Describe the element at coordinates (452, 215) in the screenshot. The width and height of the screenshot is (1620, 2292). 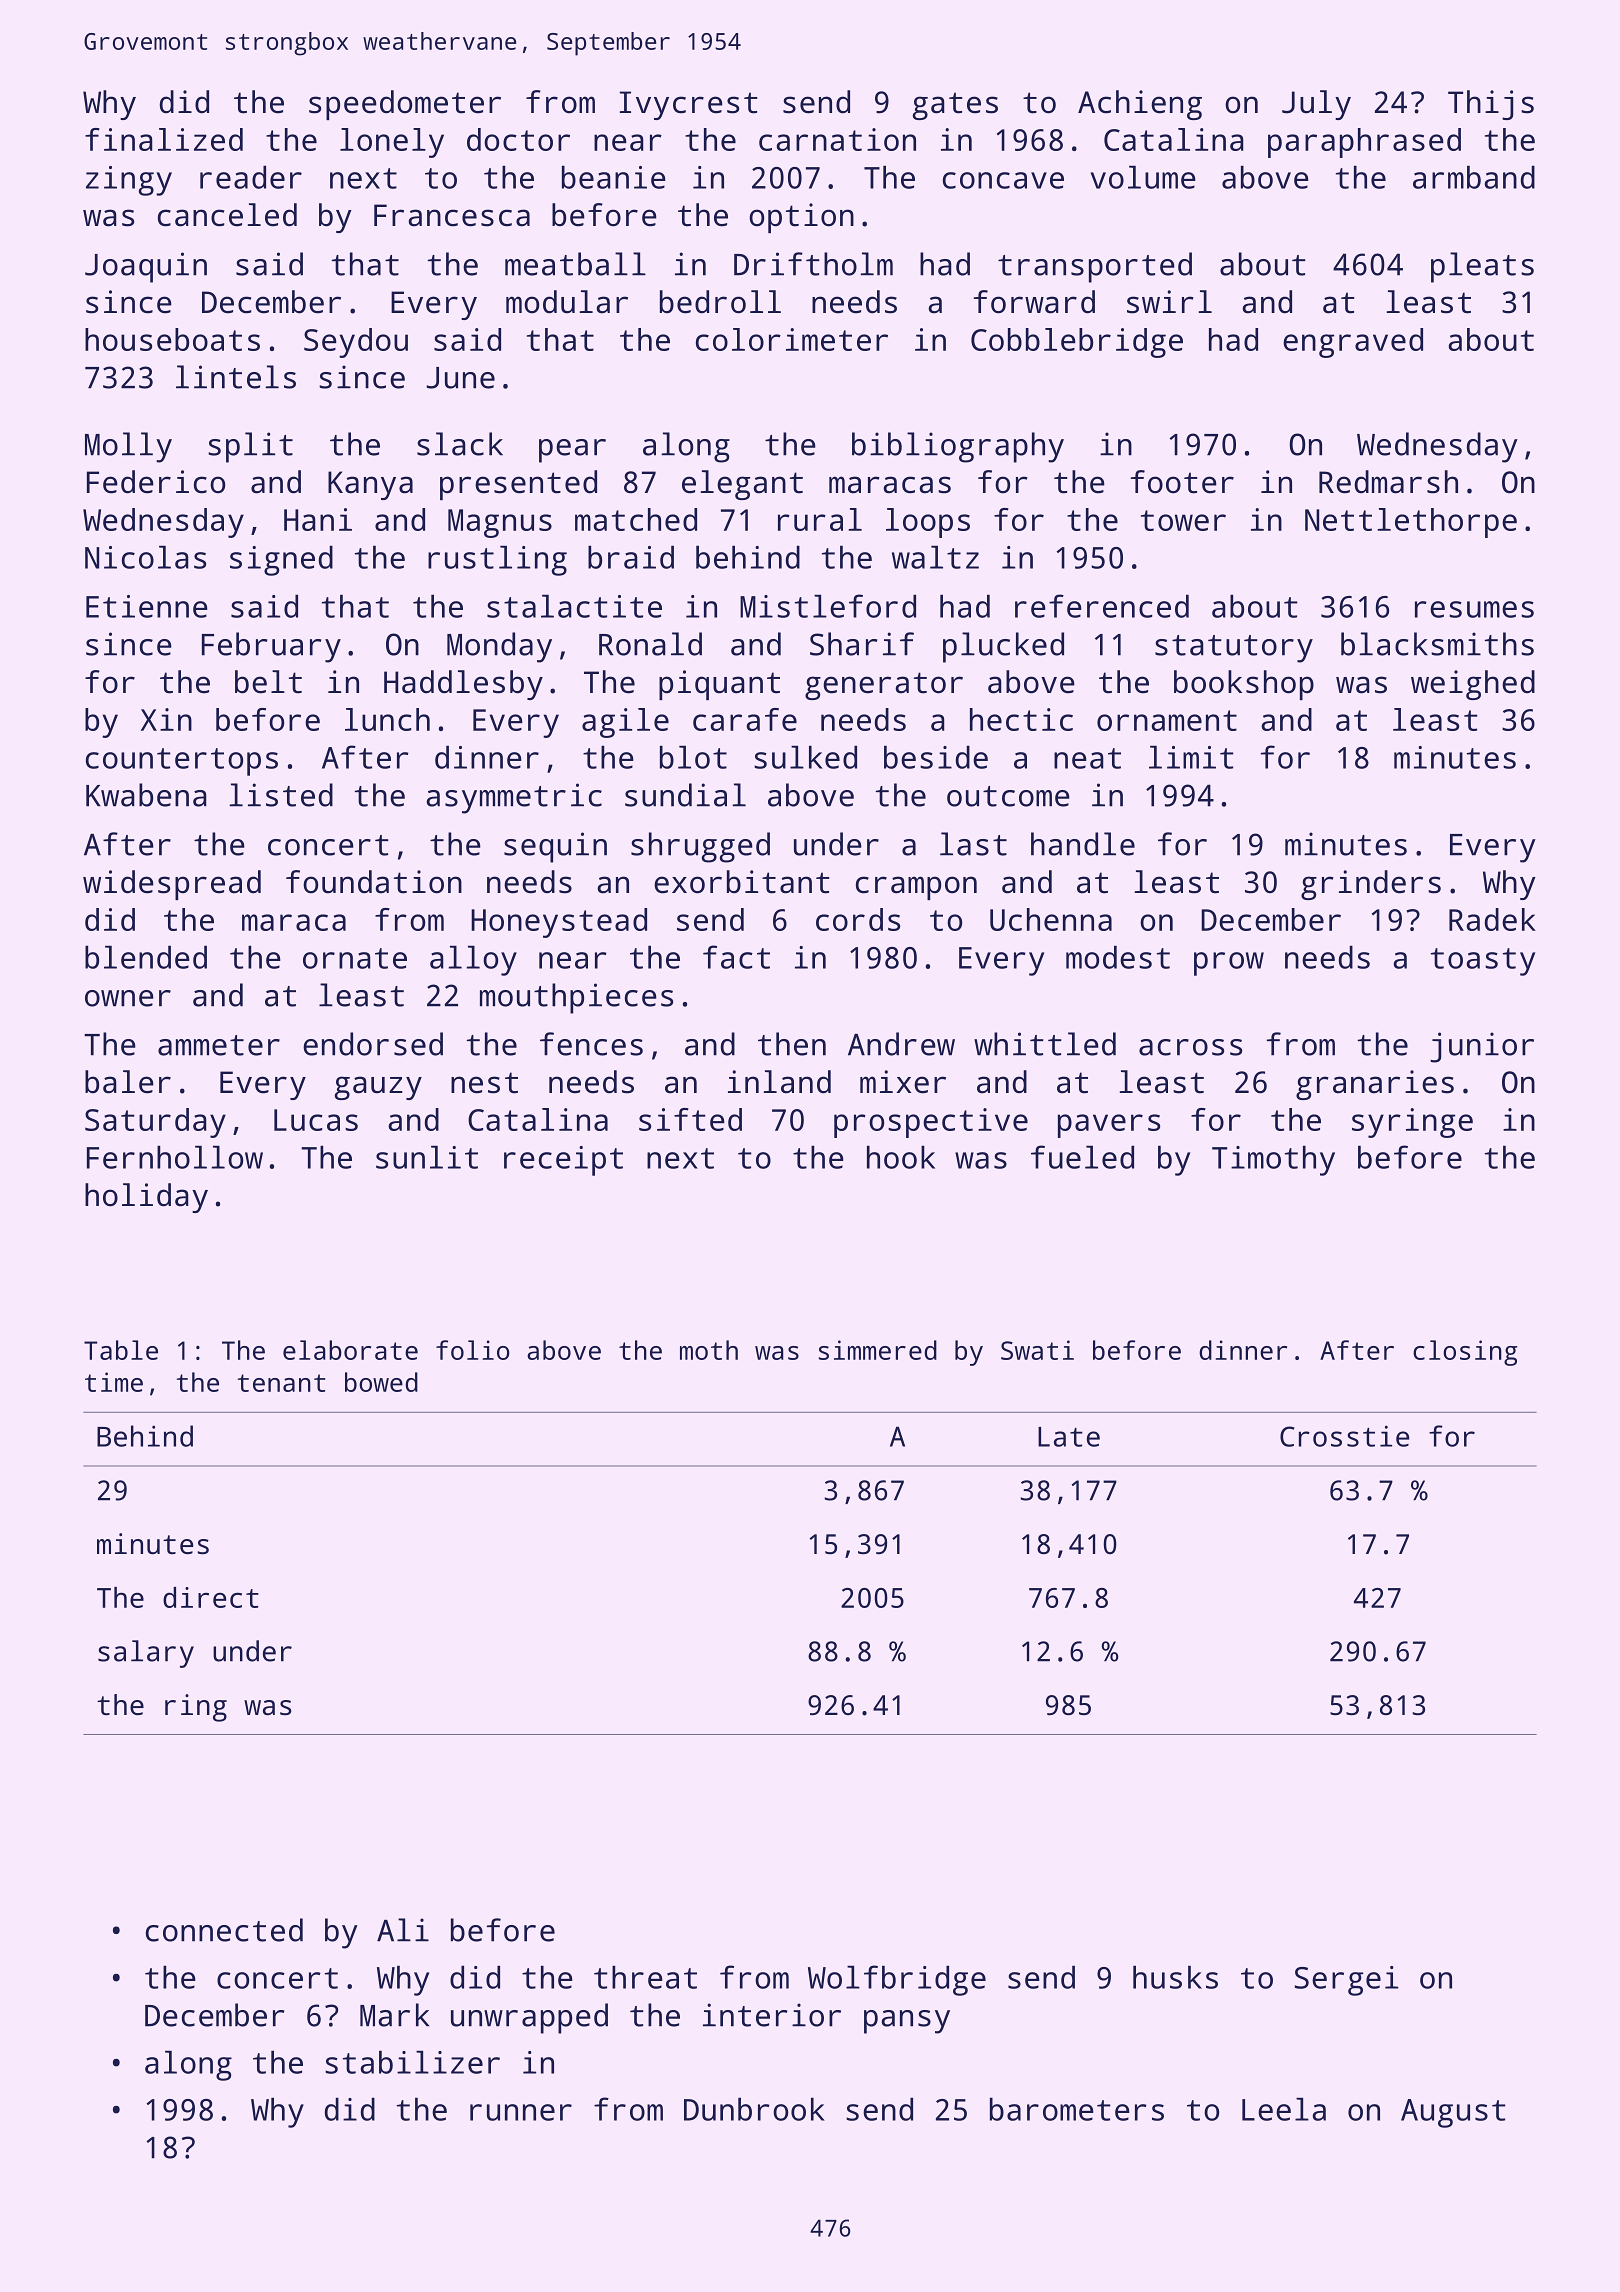
I see `Francesca` at that location.
